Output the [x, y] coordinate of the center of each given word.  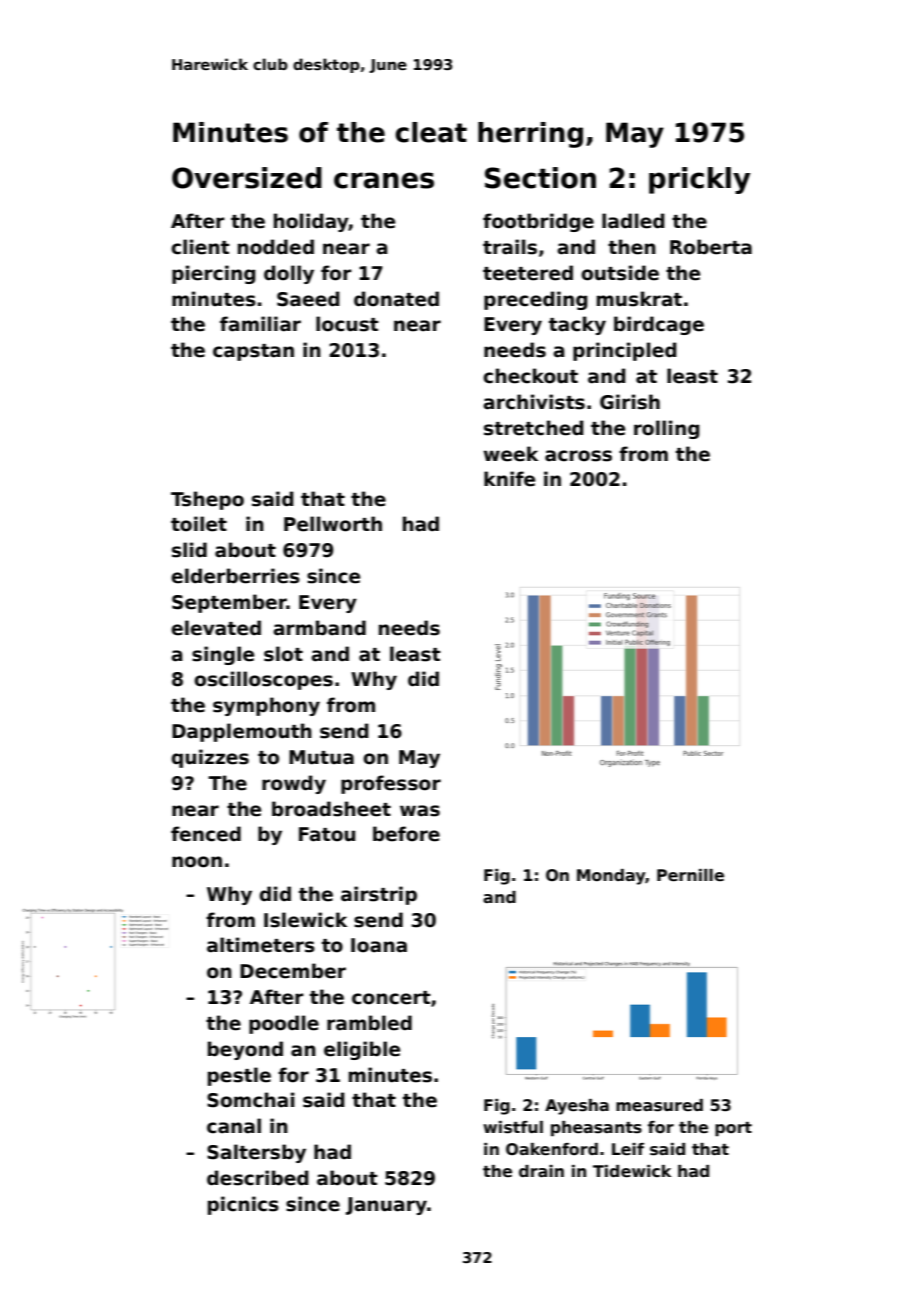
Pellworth [333, 524]
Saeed [308, 299]
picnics [243, 1205]
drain [541, 1171]
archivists [534, 402]
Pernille [690, 875]
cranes [384, 180]
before [406, 834]
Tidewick [632, 1171]
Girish [630, 402]
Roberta [711, 247]
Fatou [327, 834]
